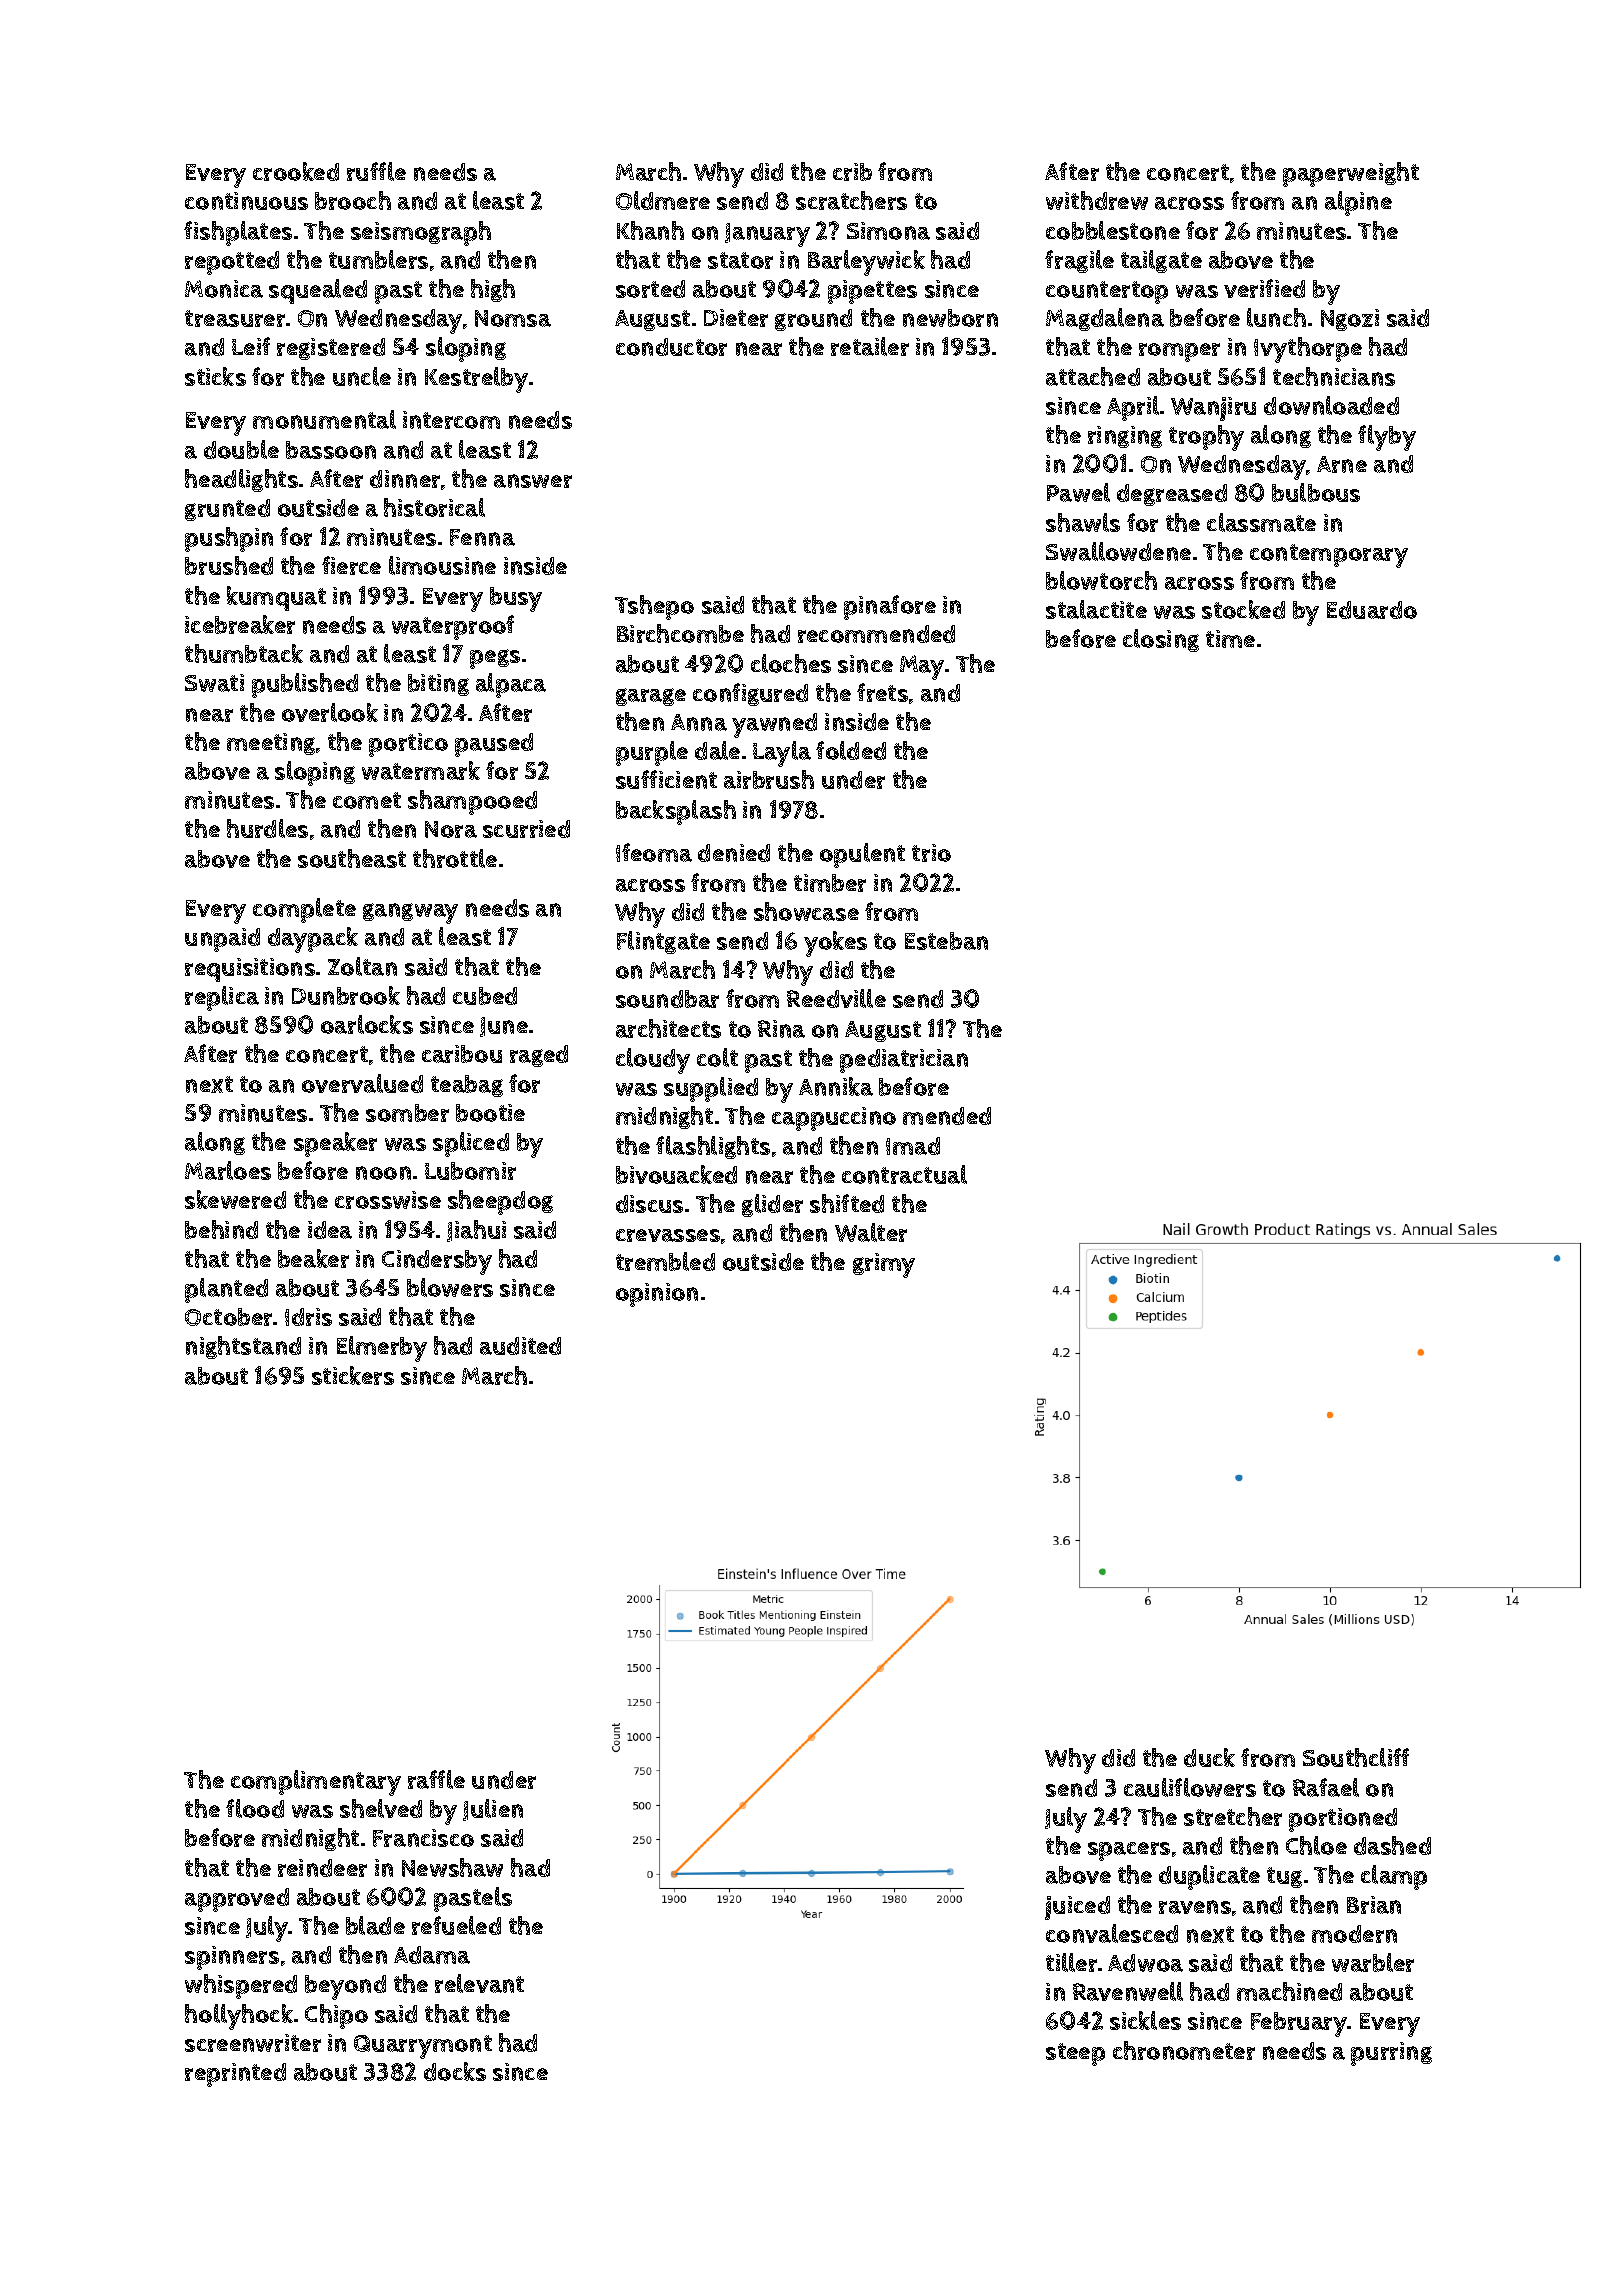 Image resolution: width=1620 pixels, height=2292 pixels. What do you see at coordinates (1129, 1851) in the screenshot?
I see `spacers` at bounding box center [1129, 1851].
